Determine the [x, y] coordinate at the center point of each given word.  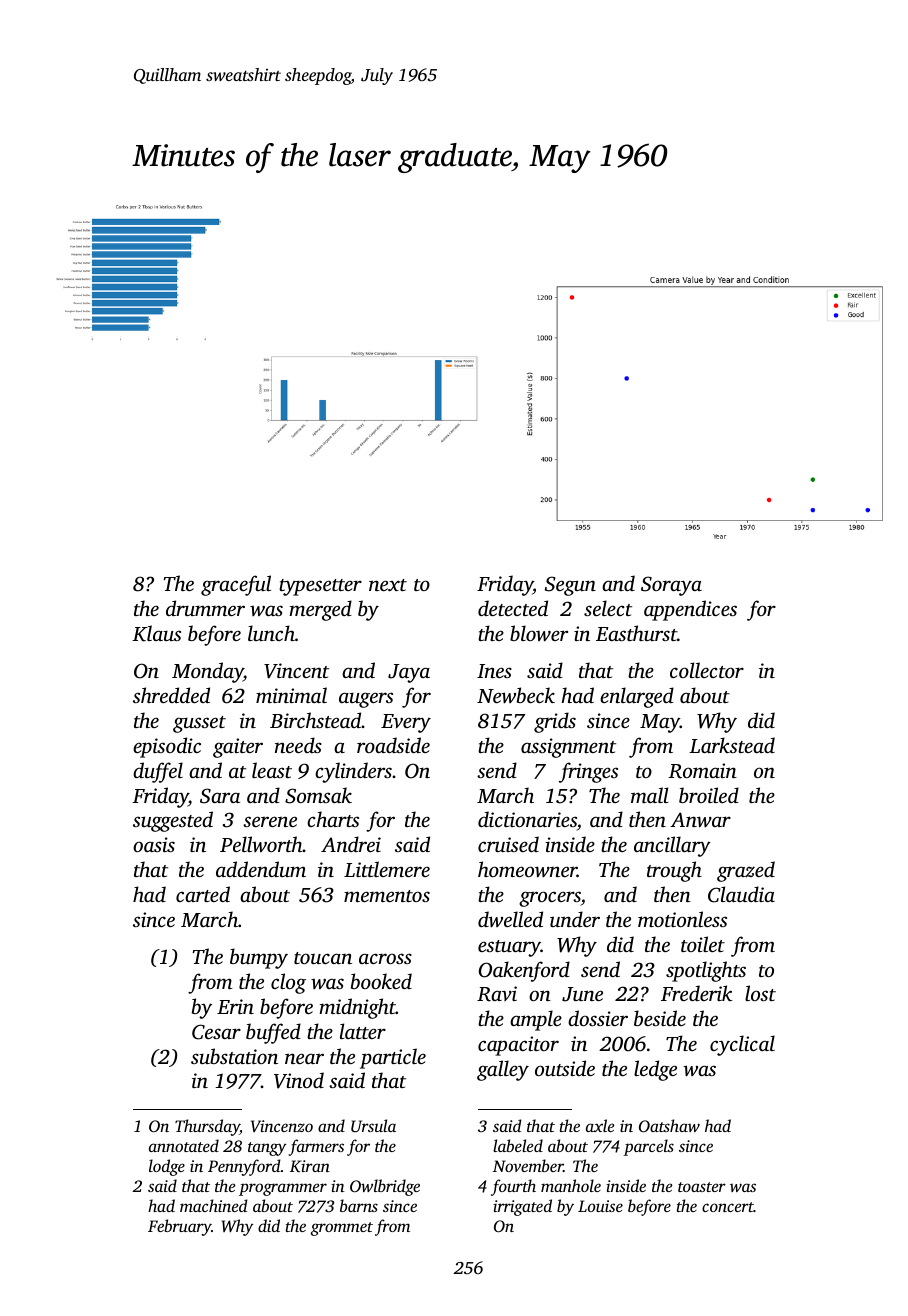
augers [366, 700]
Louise [600, 1206]
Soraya [671, 586]
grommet [342, 1229]
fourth [513, 1187]
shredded [171, 695]
